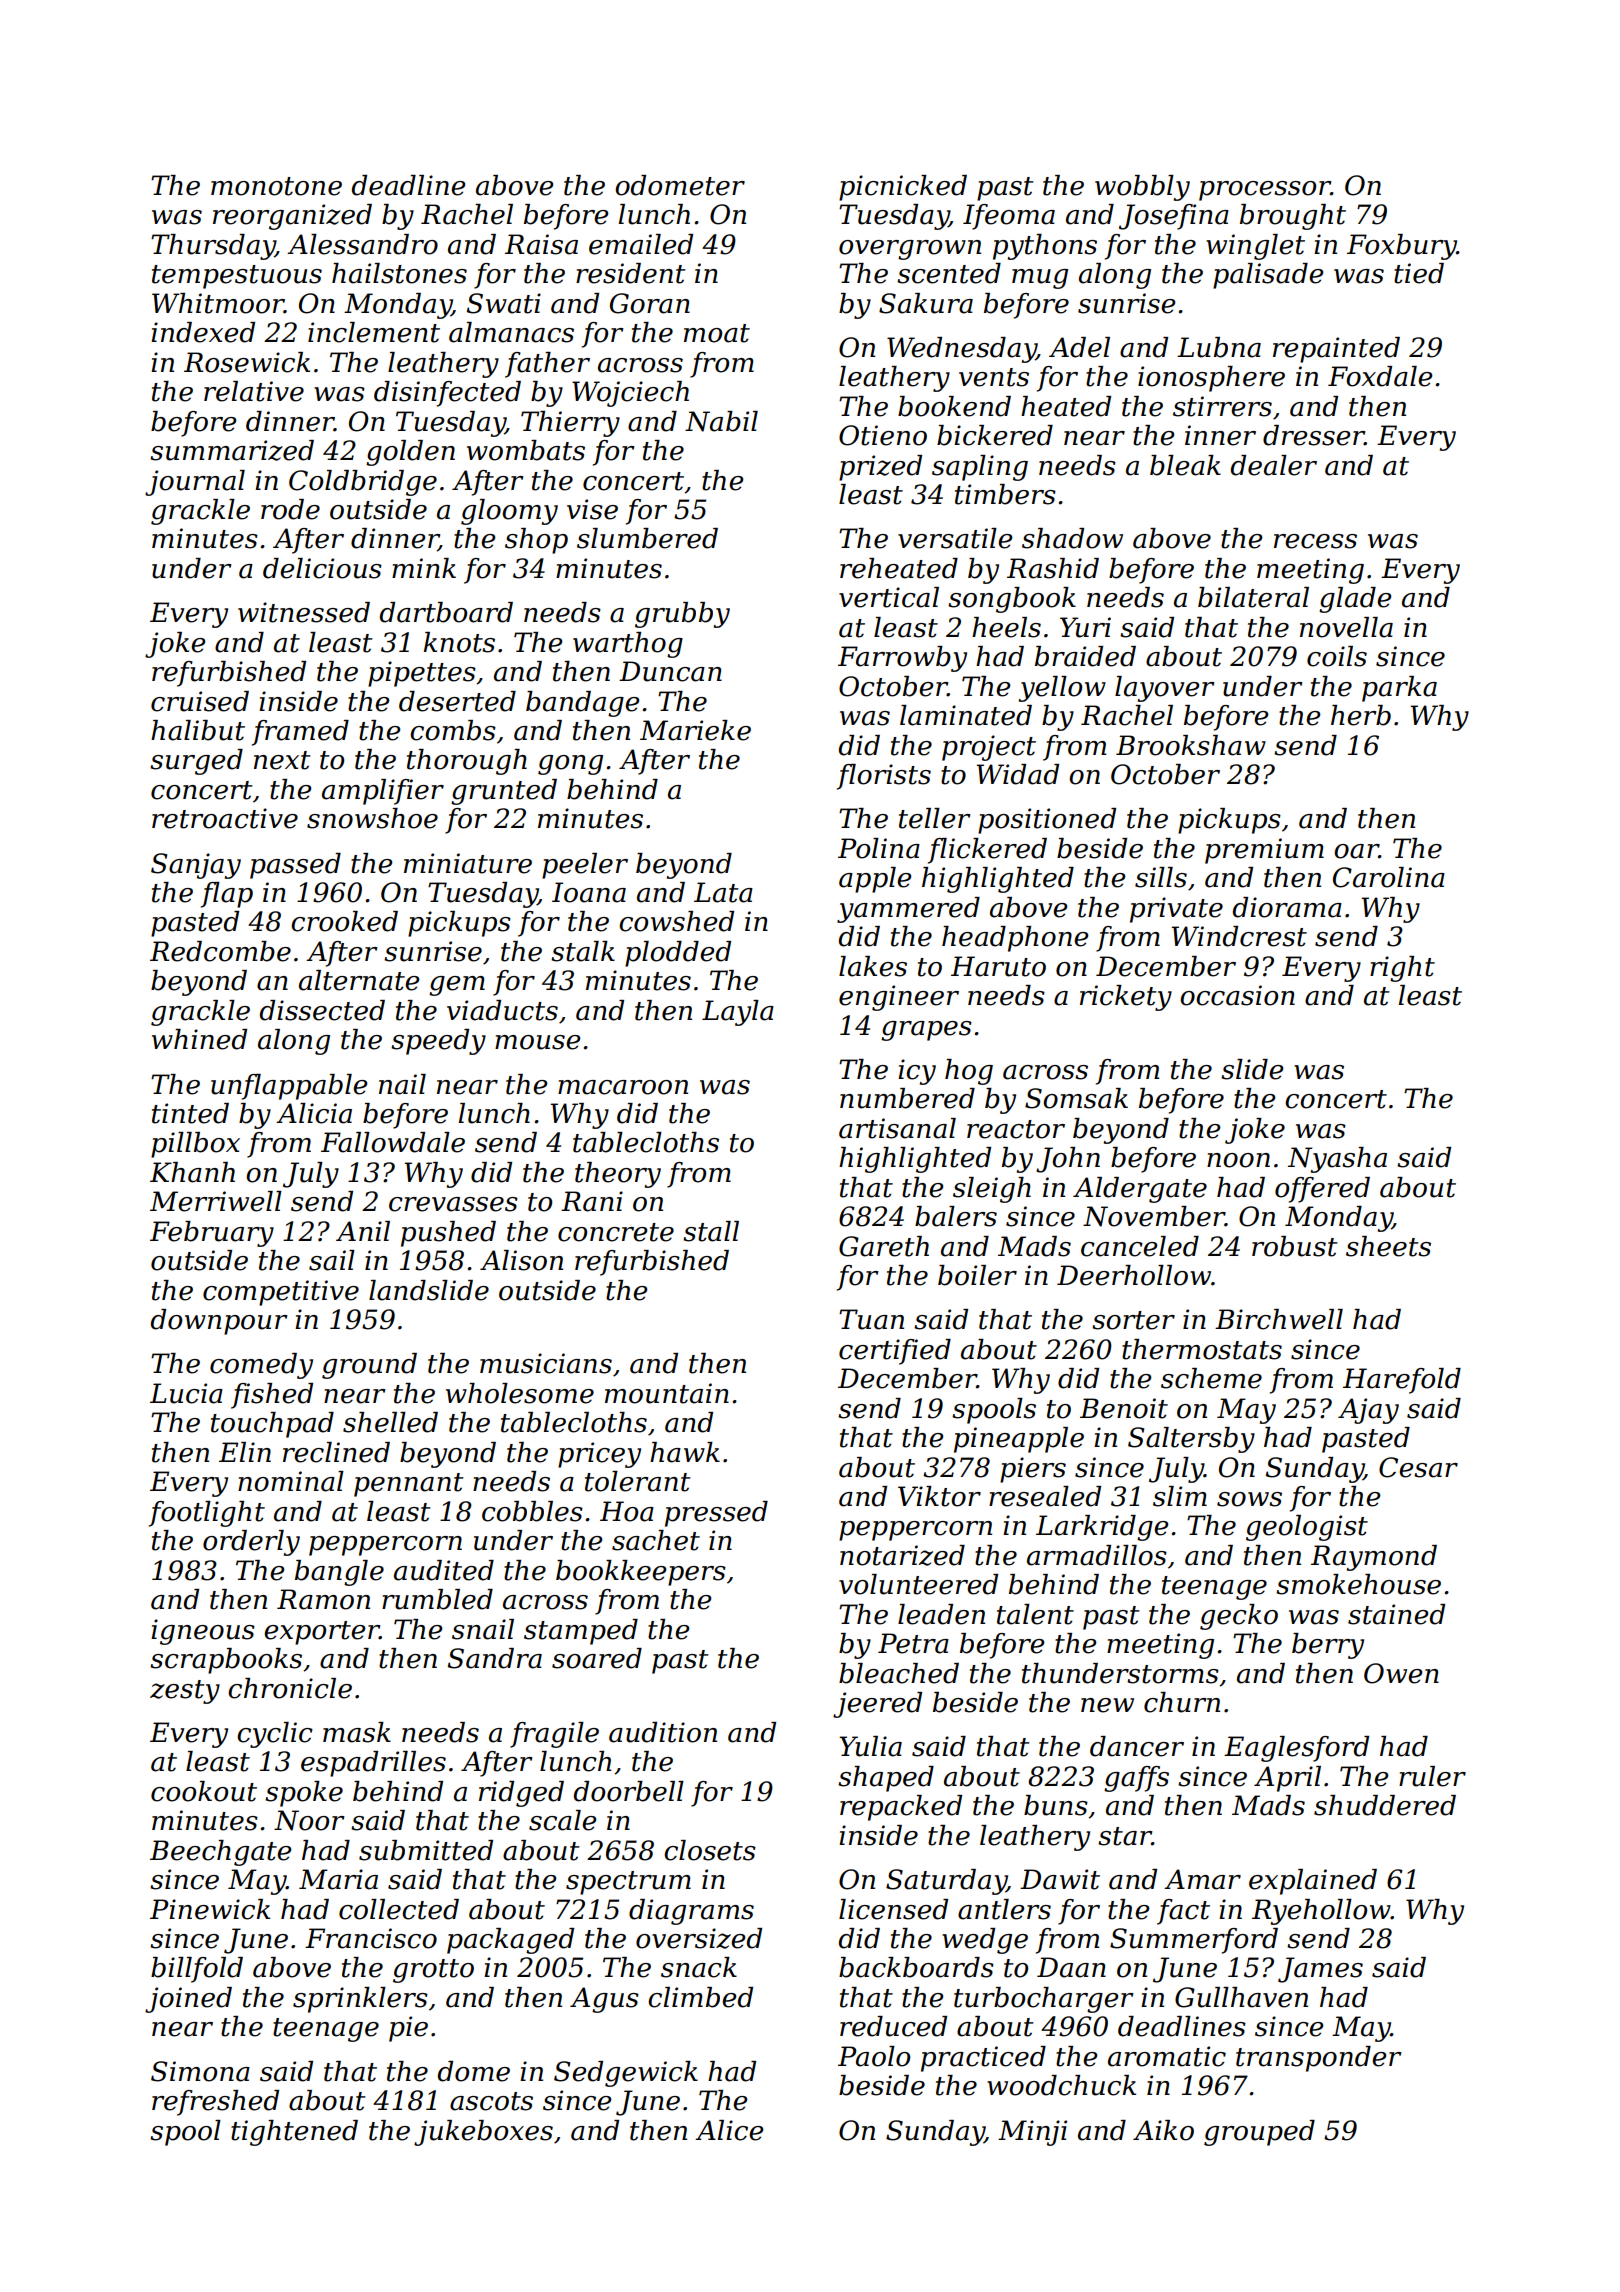  I want to click on Foxbury, so click(1402, 247).
